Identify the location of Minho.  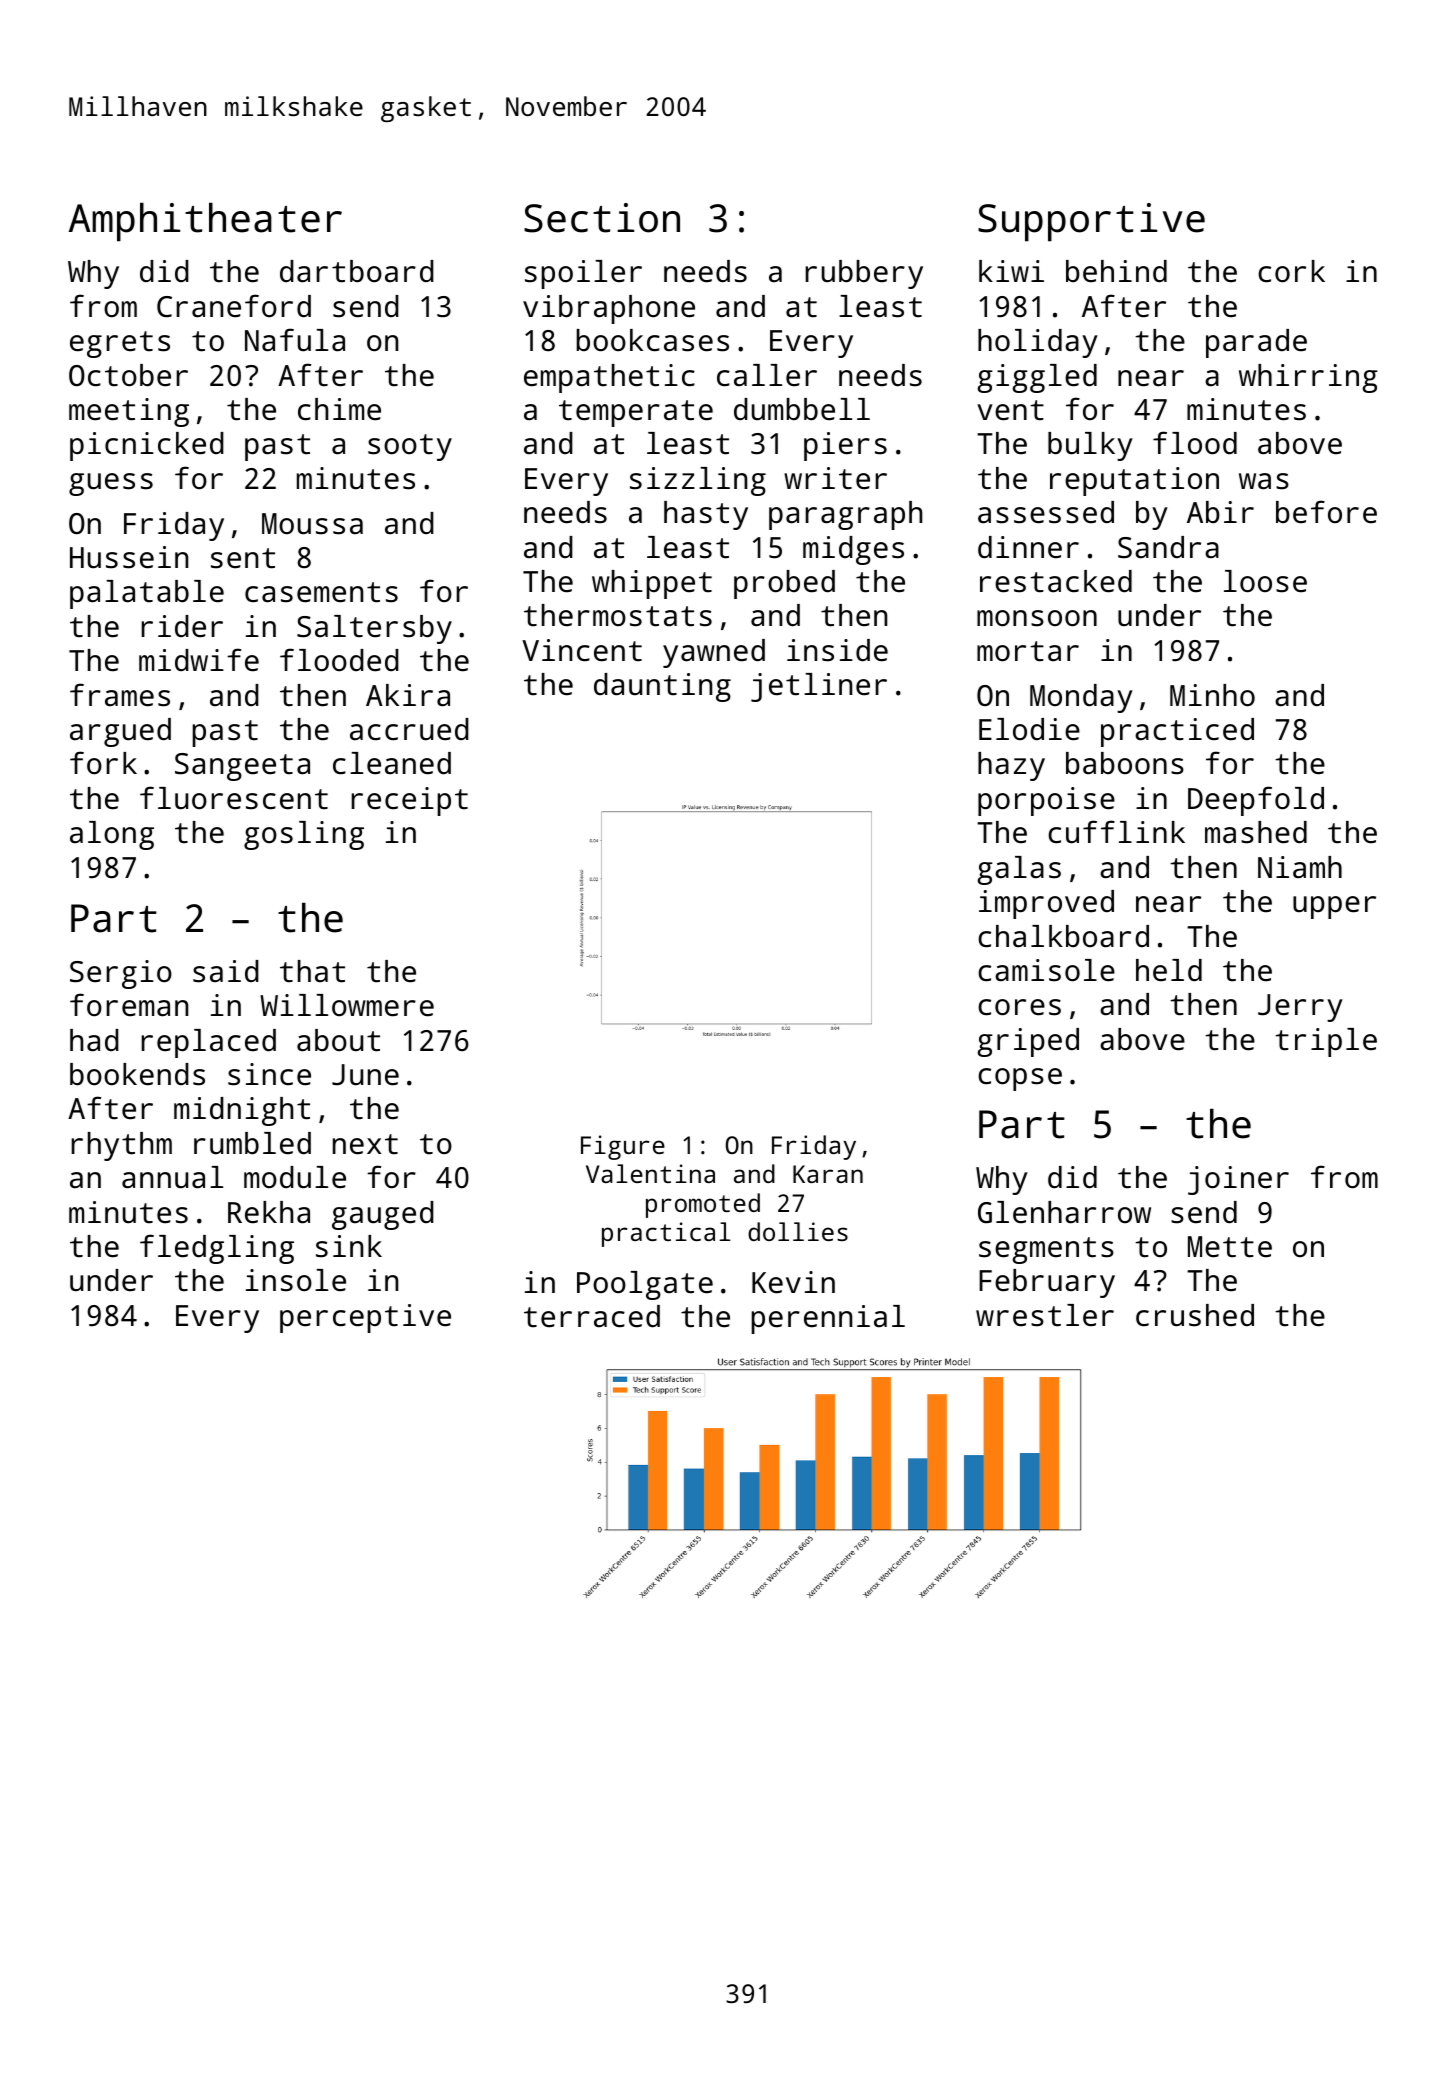
(1212, 695).
